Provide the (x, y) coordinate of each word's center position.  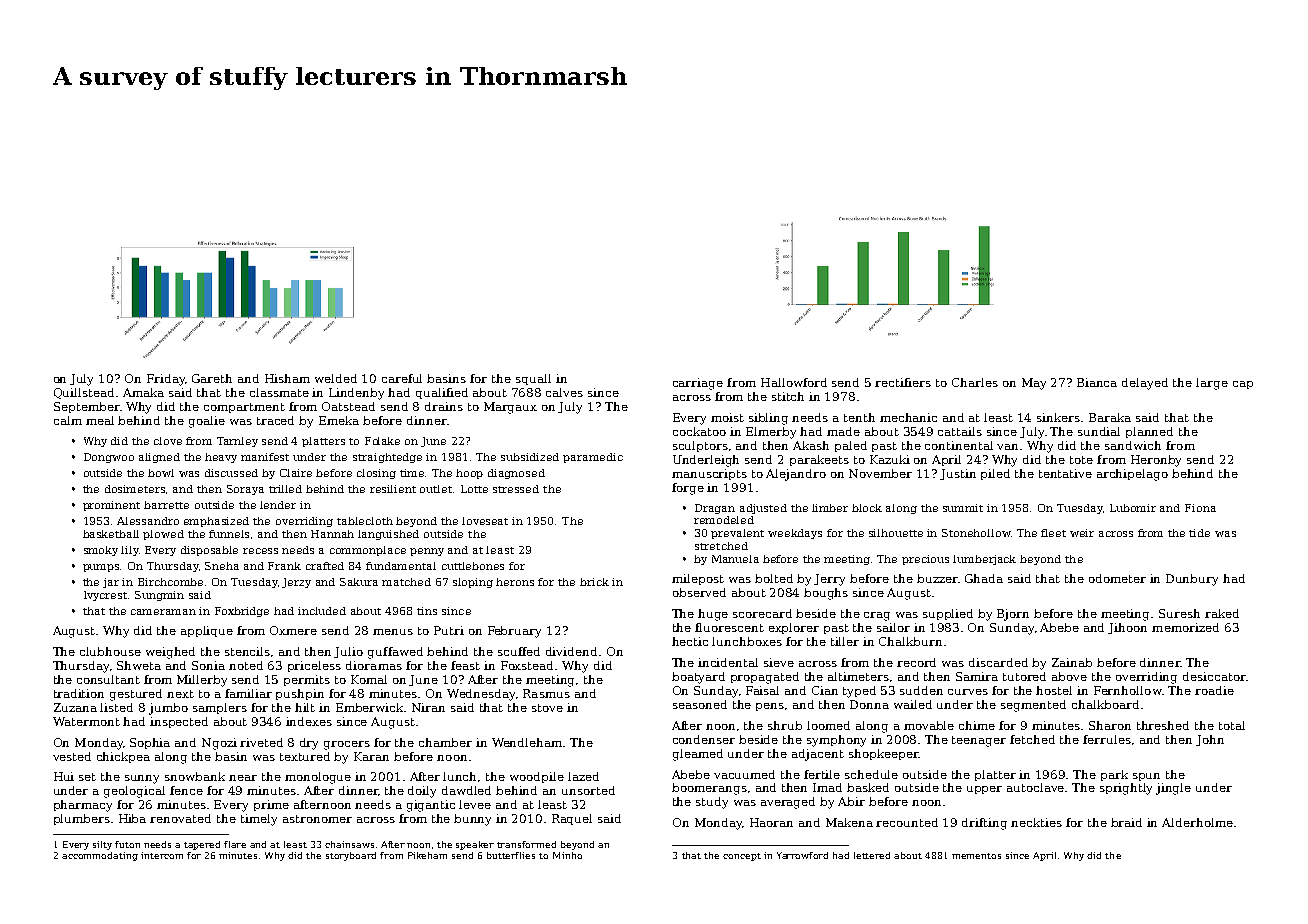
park (1114, 775)
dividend (571, 651)
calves (564, 392)
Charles (975, 382)
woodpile (537, 777)
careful (402, 378)
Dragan (715, 509)
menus (393, 632)
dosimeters (135, 489)
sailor (893, 627)
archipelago (1132, 475)
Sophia (150, 743)
